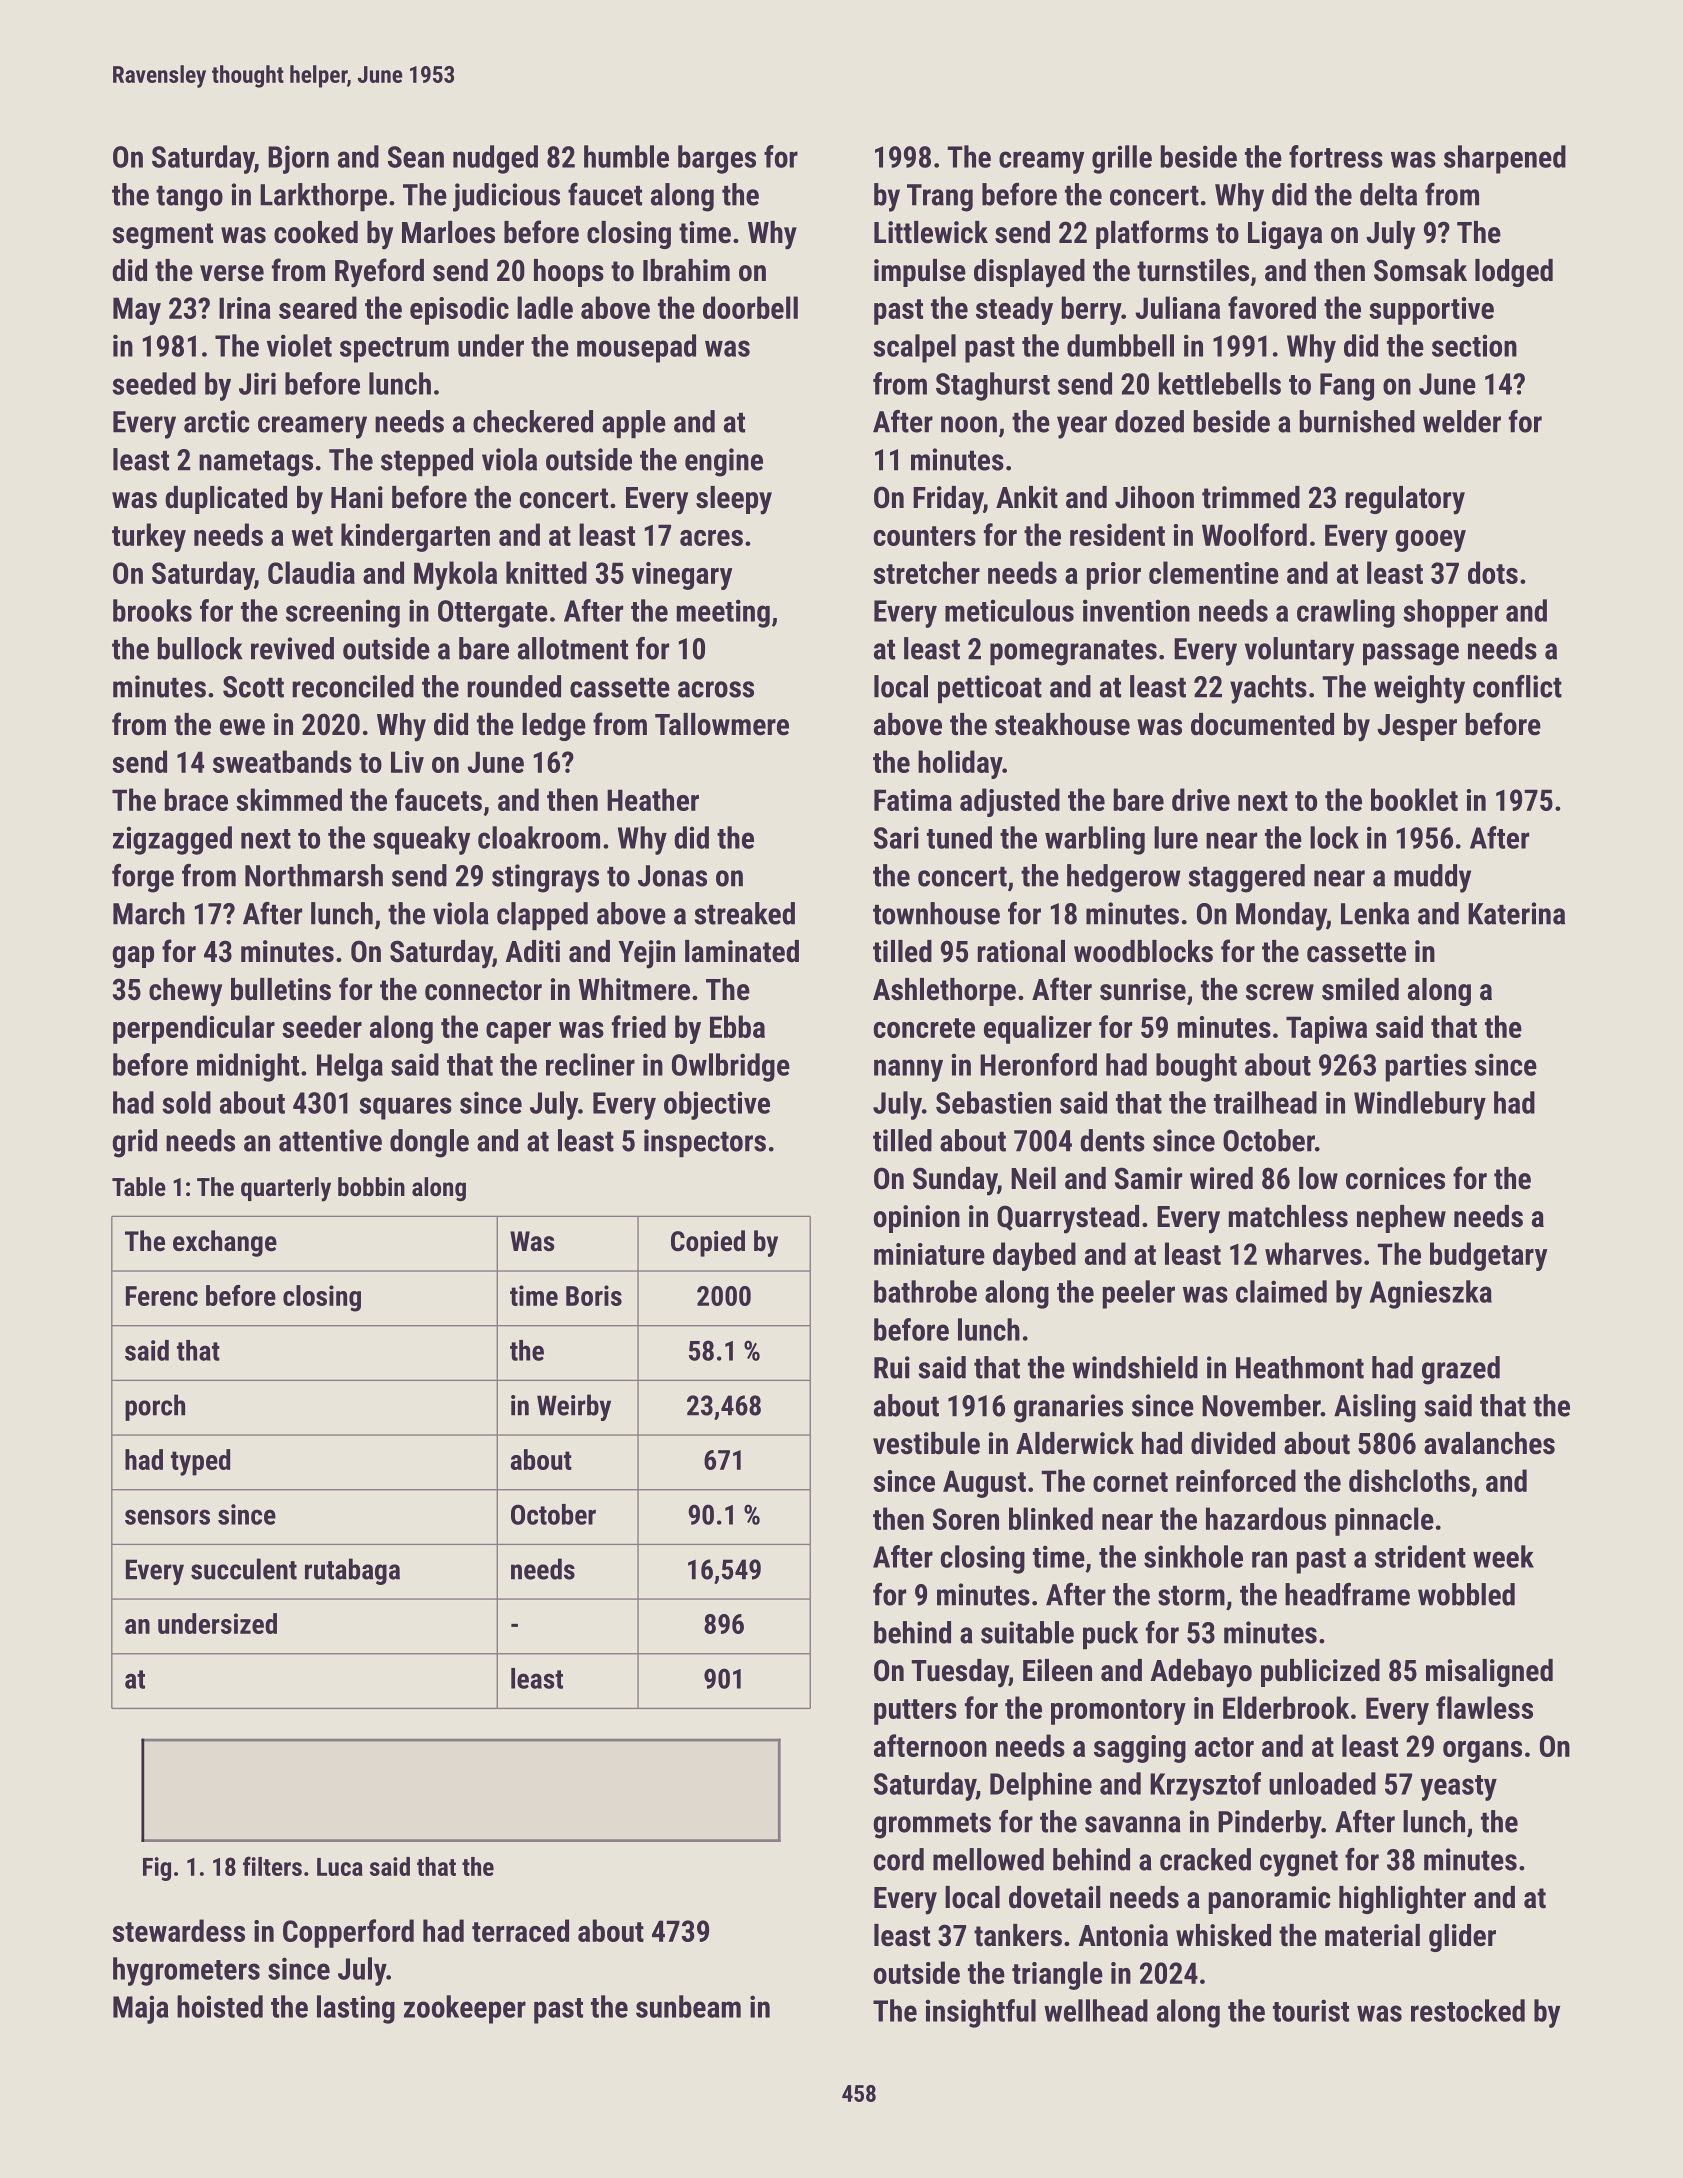  Describe the element at coordinates (981, 2013) in the screenshot. I see `insightful` at that location.
